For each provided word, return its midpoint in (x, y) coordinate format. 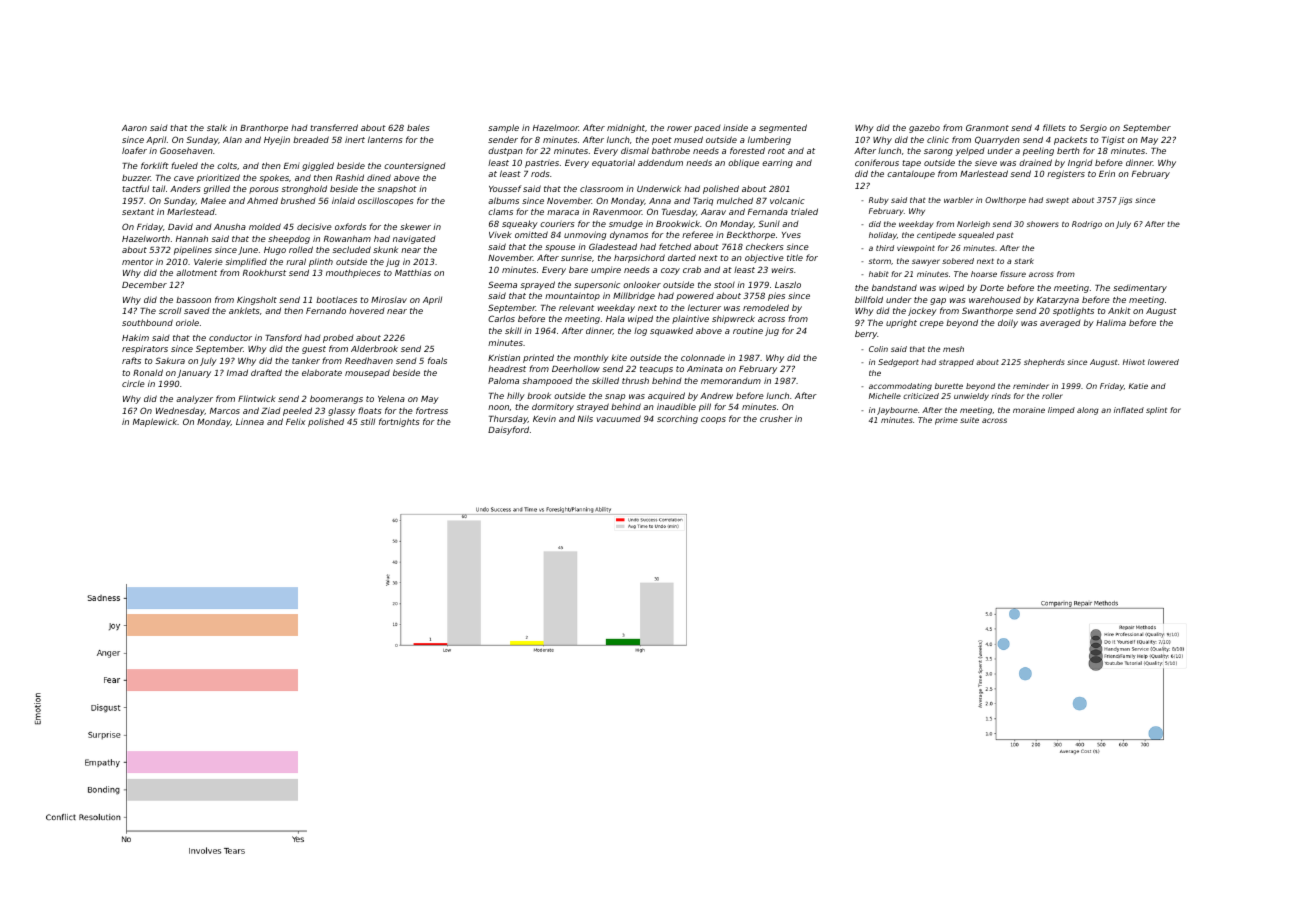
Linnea (250, 421)
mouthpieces (353, 273)
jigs (1125, 201)
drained (1035, 162)
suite (969, 420)
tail (158, 188)
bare (578, 269)
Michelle (885, 396)
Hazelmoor (556, 128)
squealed (976, 236)
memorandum (731, 381)
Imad (237, 372)
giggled (318, 166)
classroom (601, 188)
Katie (1138, 386)
